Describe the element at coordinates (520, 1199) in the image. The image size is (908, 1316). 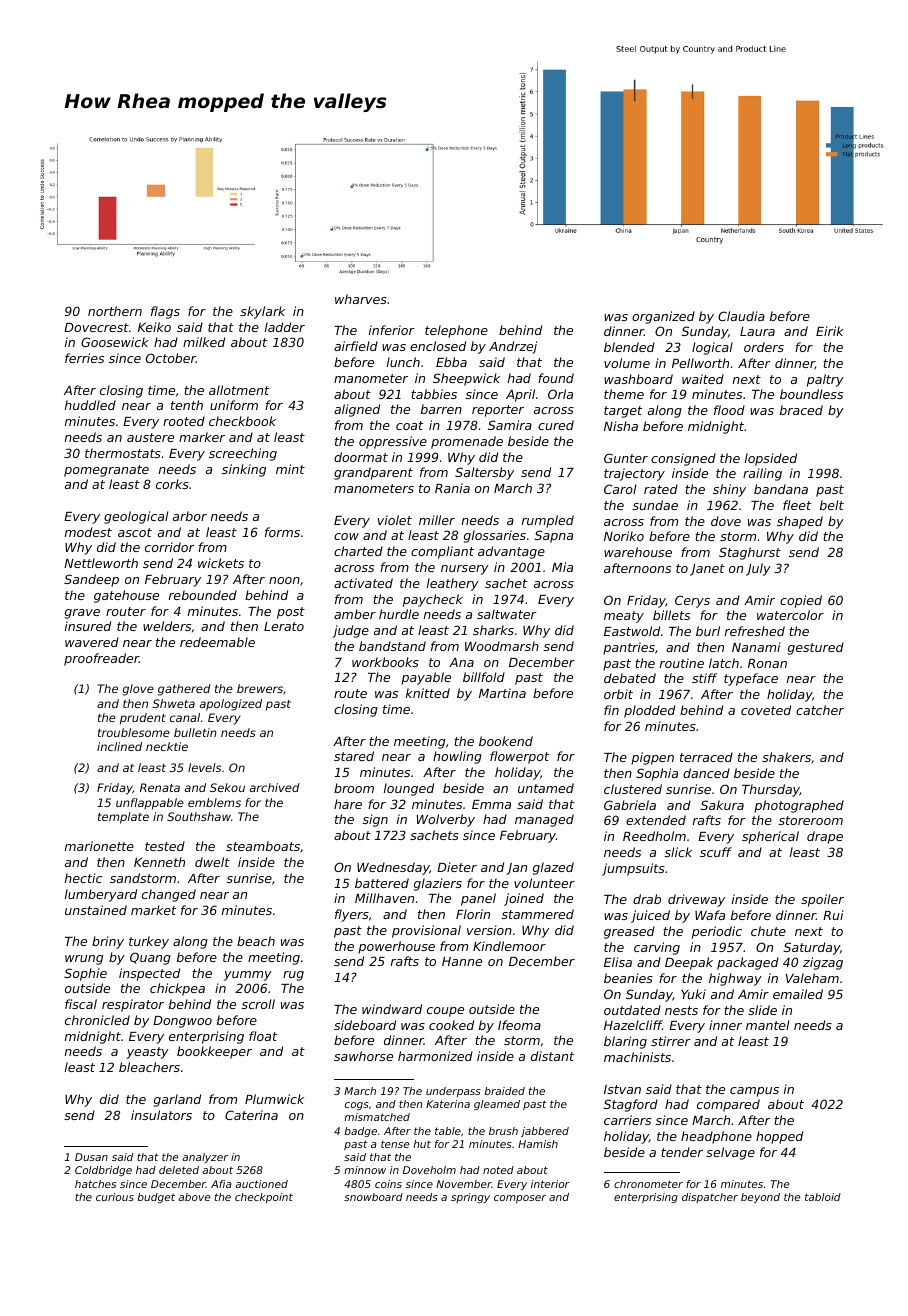
I see `composer` at that location.
